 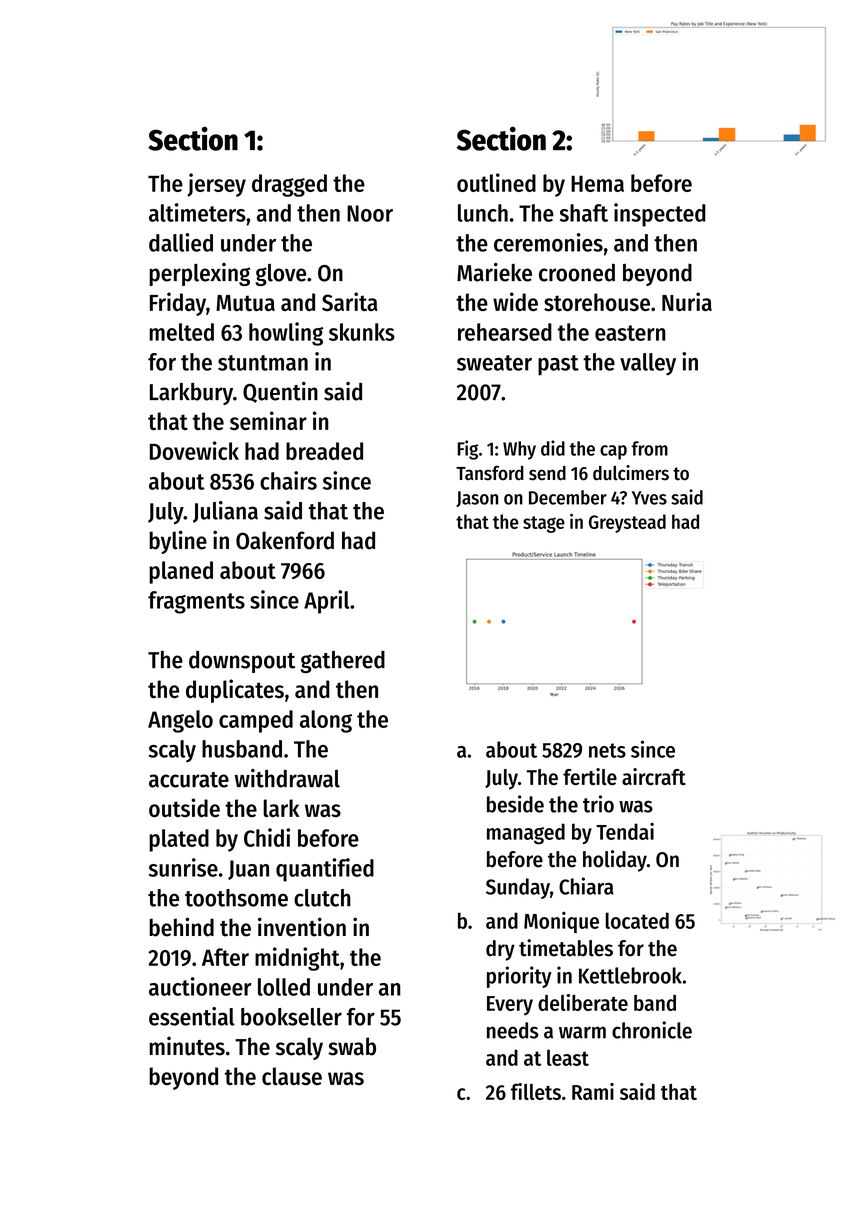 What do you see at coordinates (187, 1046) in the document?
I see `minutes` at bounding box center [187, 1046].
